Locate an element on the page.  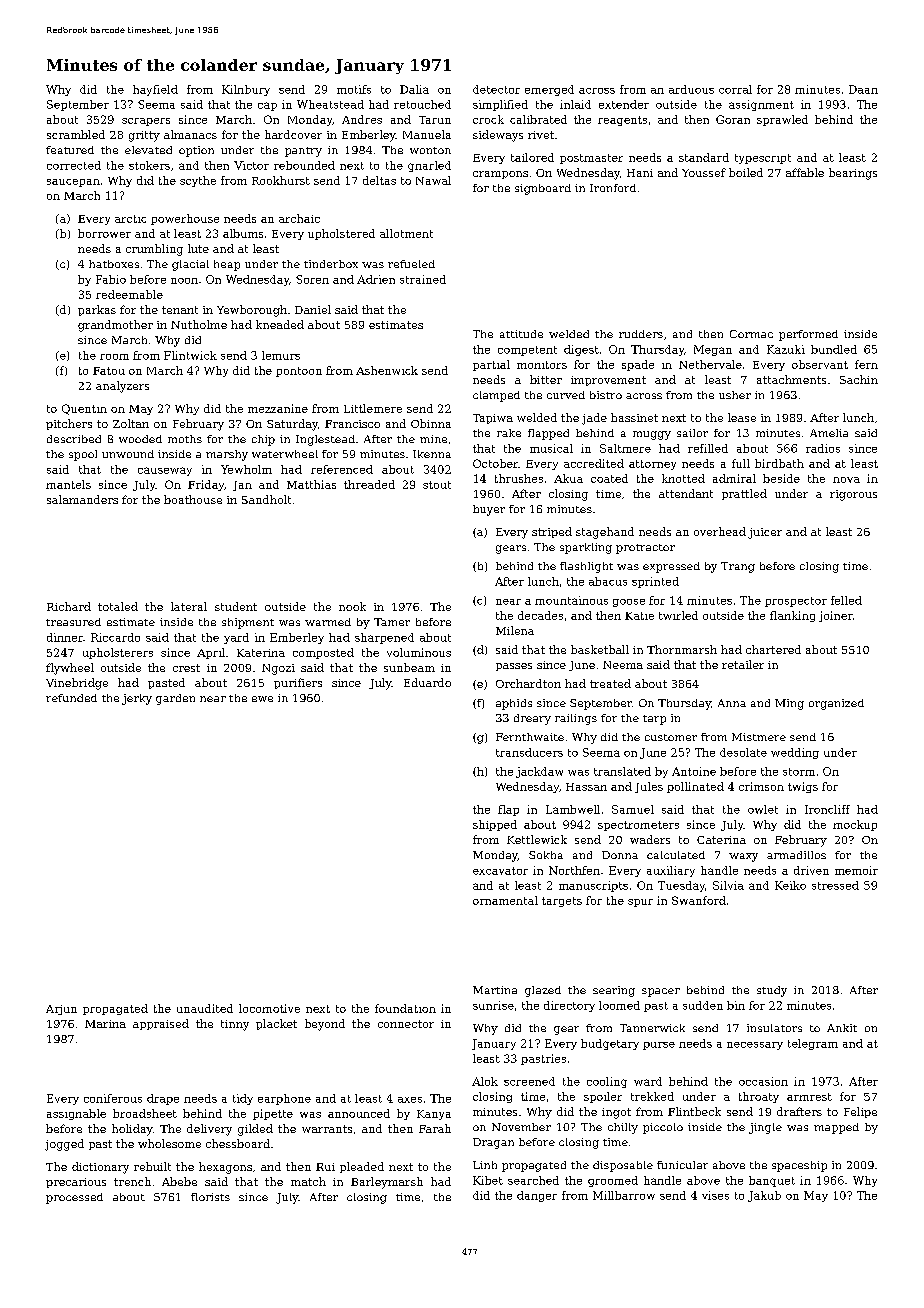
jerky is located at coordinates (137, 699).
